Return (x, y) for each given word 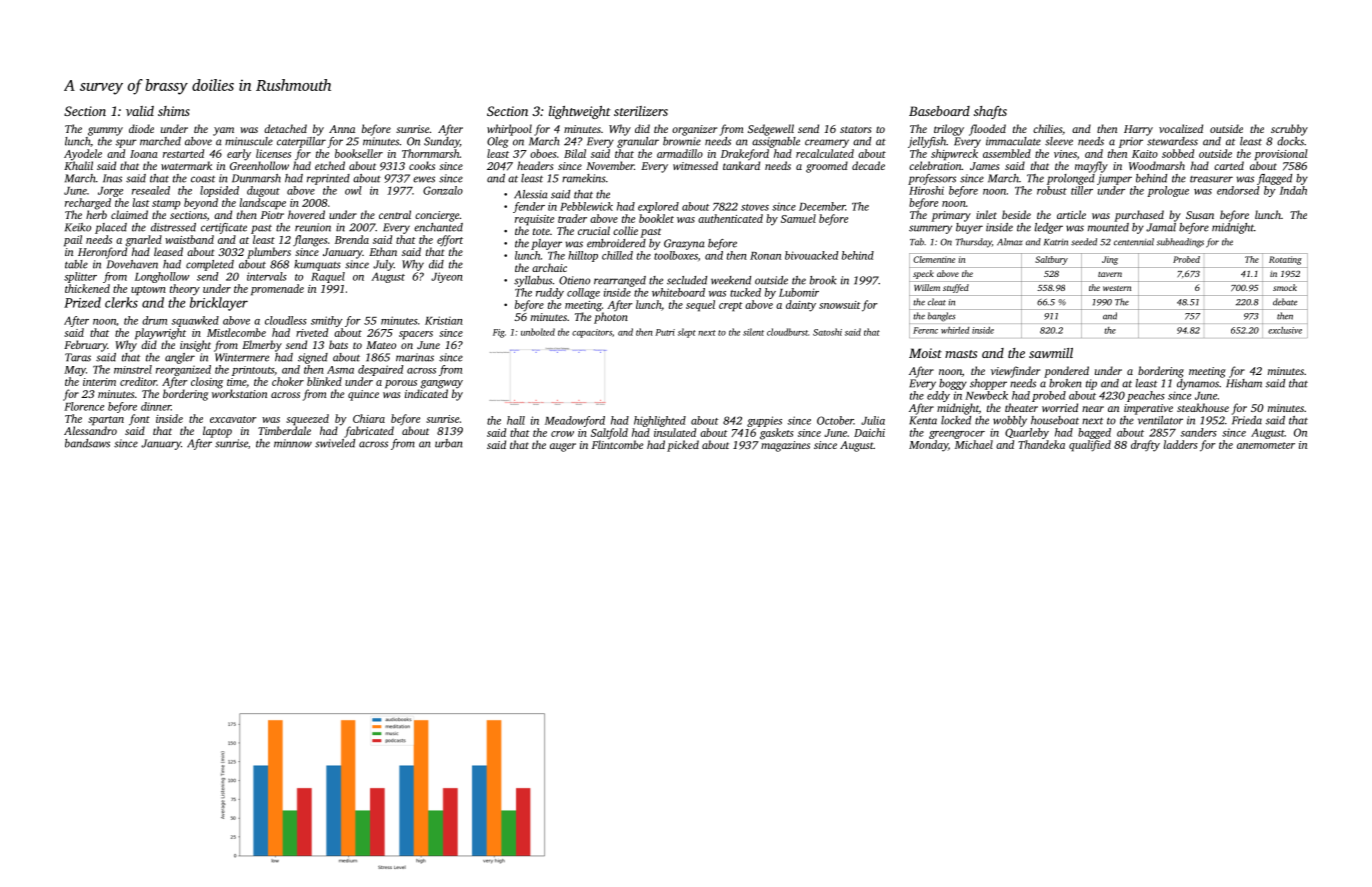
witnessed (695, 165)
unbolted (538, 332)
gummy (105, 131)
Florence (84, 406)
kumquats (317, 265)
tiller (1082, 190)
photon (611, 318)
